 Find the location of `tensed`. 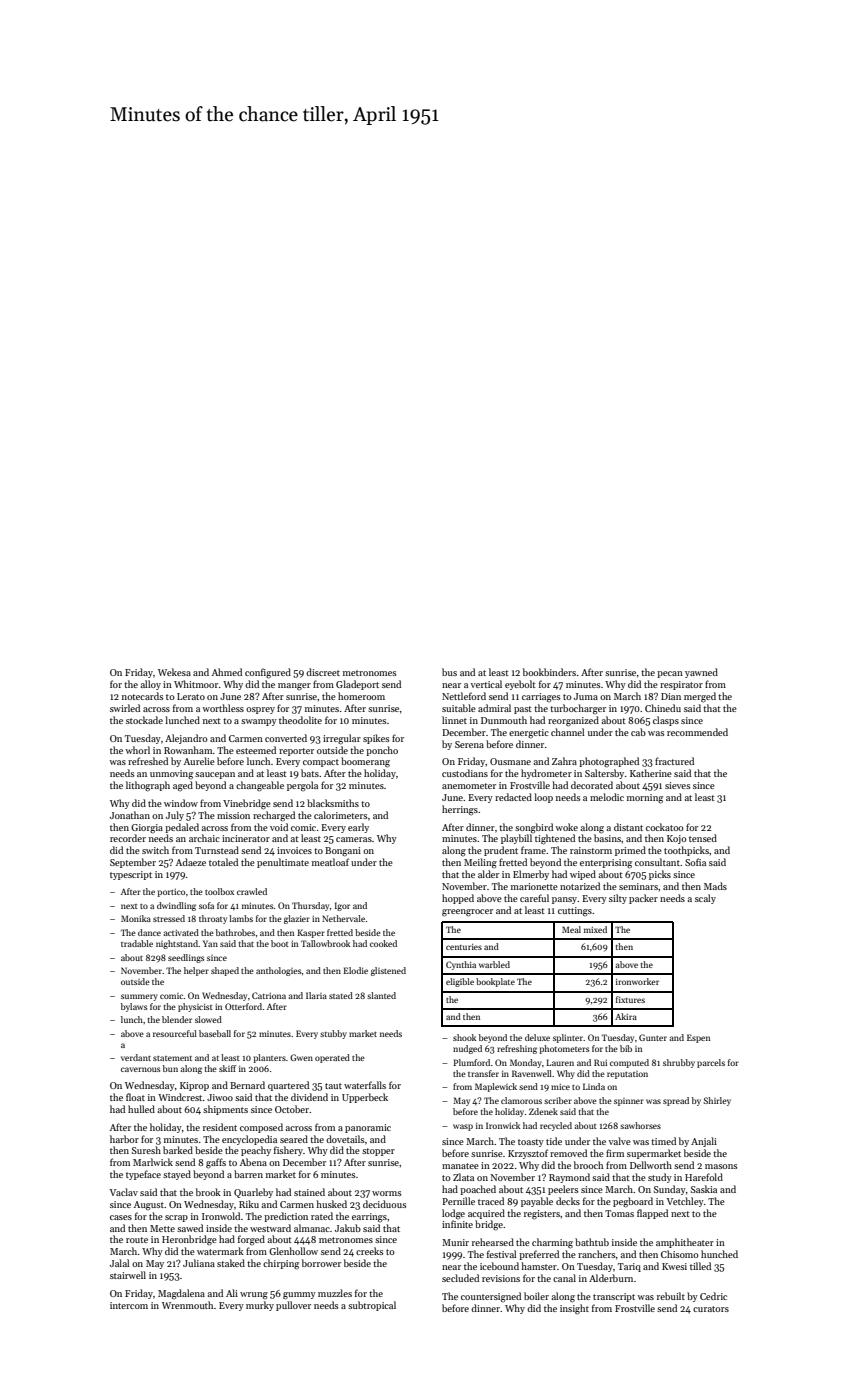

tensed is located at coordinates (703, 838).
